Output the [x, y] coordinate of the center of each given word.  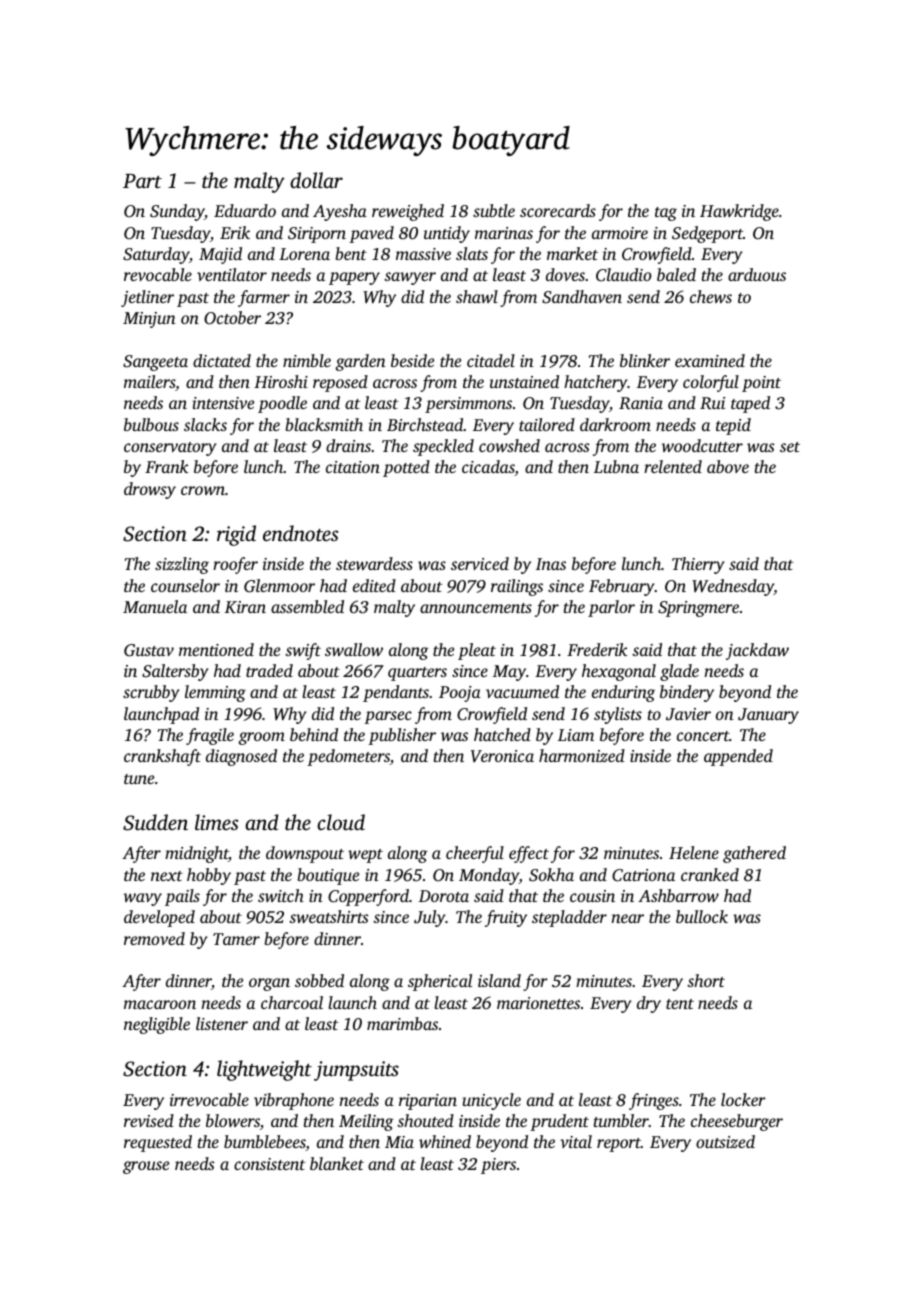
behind [314, 734]
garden [361, 362]
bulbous [151, 424]
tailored [547, 424]
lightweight [264, 1070]
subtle [494, 210]
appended [738, 757]
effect [529, 854]
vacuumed [522, 691]
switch [281, 895]
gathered [754, 854]
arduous [757, 274]
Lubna [616, 466]
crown [203, 490]
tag [666, 214]
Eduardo [245, 210]
